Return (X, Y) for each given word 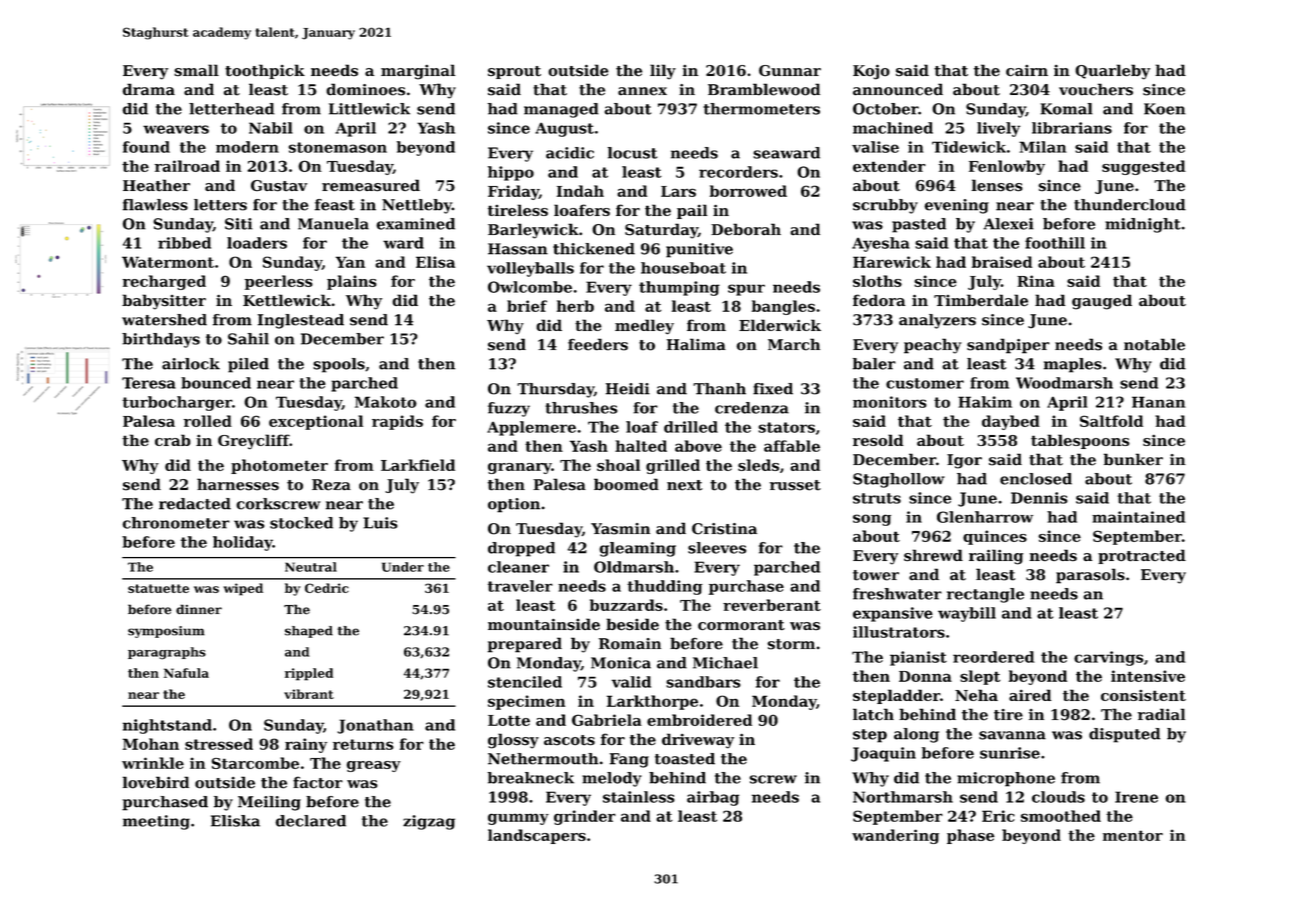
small (196, 70)
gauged (1102, 302)
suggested (1144, 167)
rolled (208, 421)
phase (970, 836)
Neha (976, 695)
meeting (156, 822)
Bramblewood (764, 89)
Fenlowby (1007, 167)
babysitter (164, 302)
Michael (725, 663)
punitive (699, 250)
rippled (309, 674)
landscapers (537, 836)
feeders (598, 344)
